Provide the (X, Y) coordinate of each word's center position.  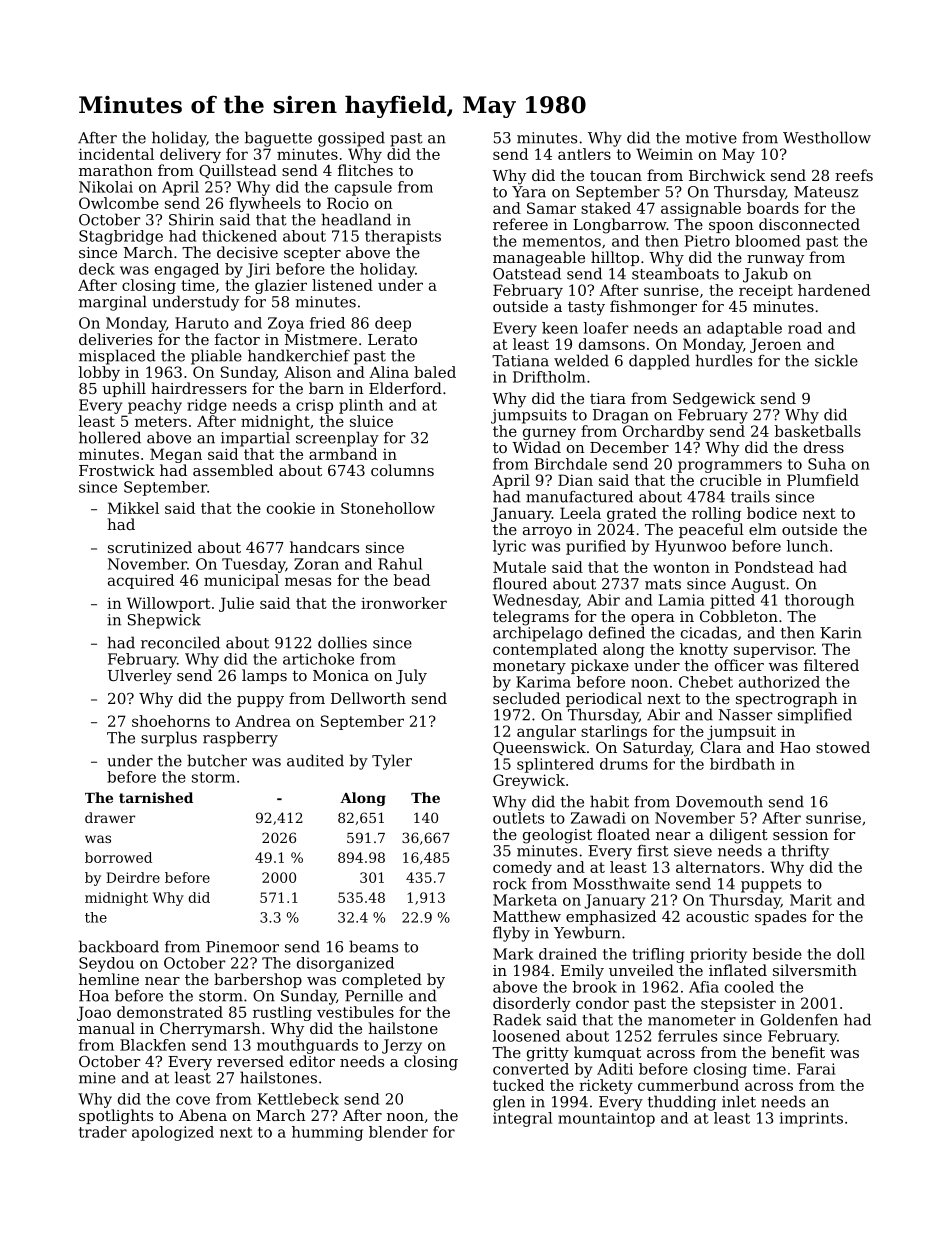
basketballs (818, 431)
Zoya (286, 324)
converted (531, 1069)
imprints (811, 1119)
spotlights (116, 1117)
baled (435, 372)
